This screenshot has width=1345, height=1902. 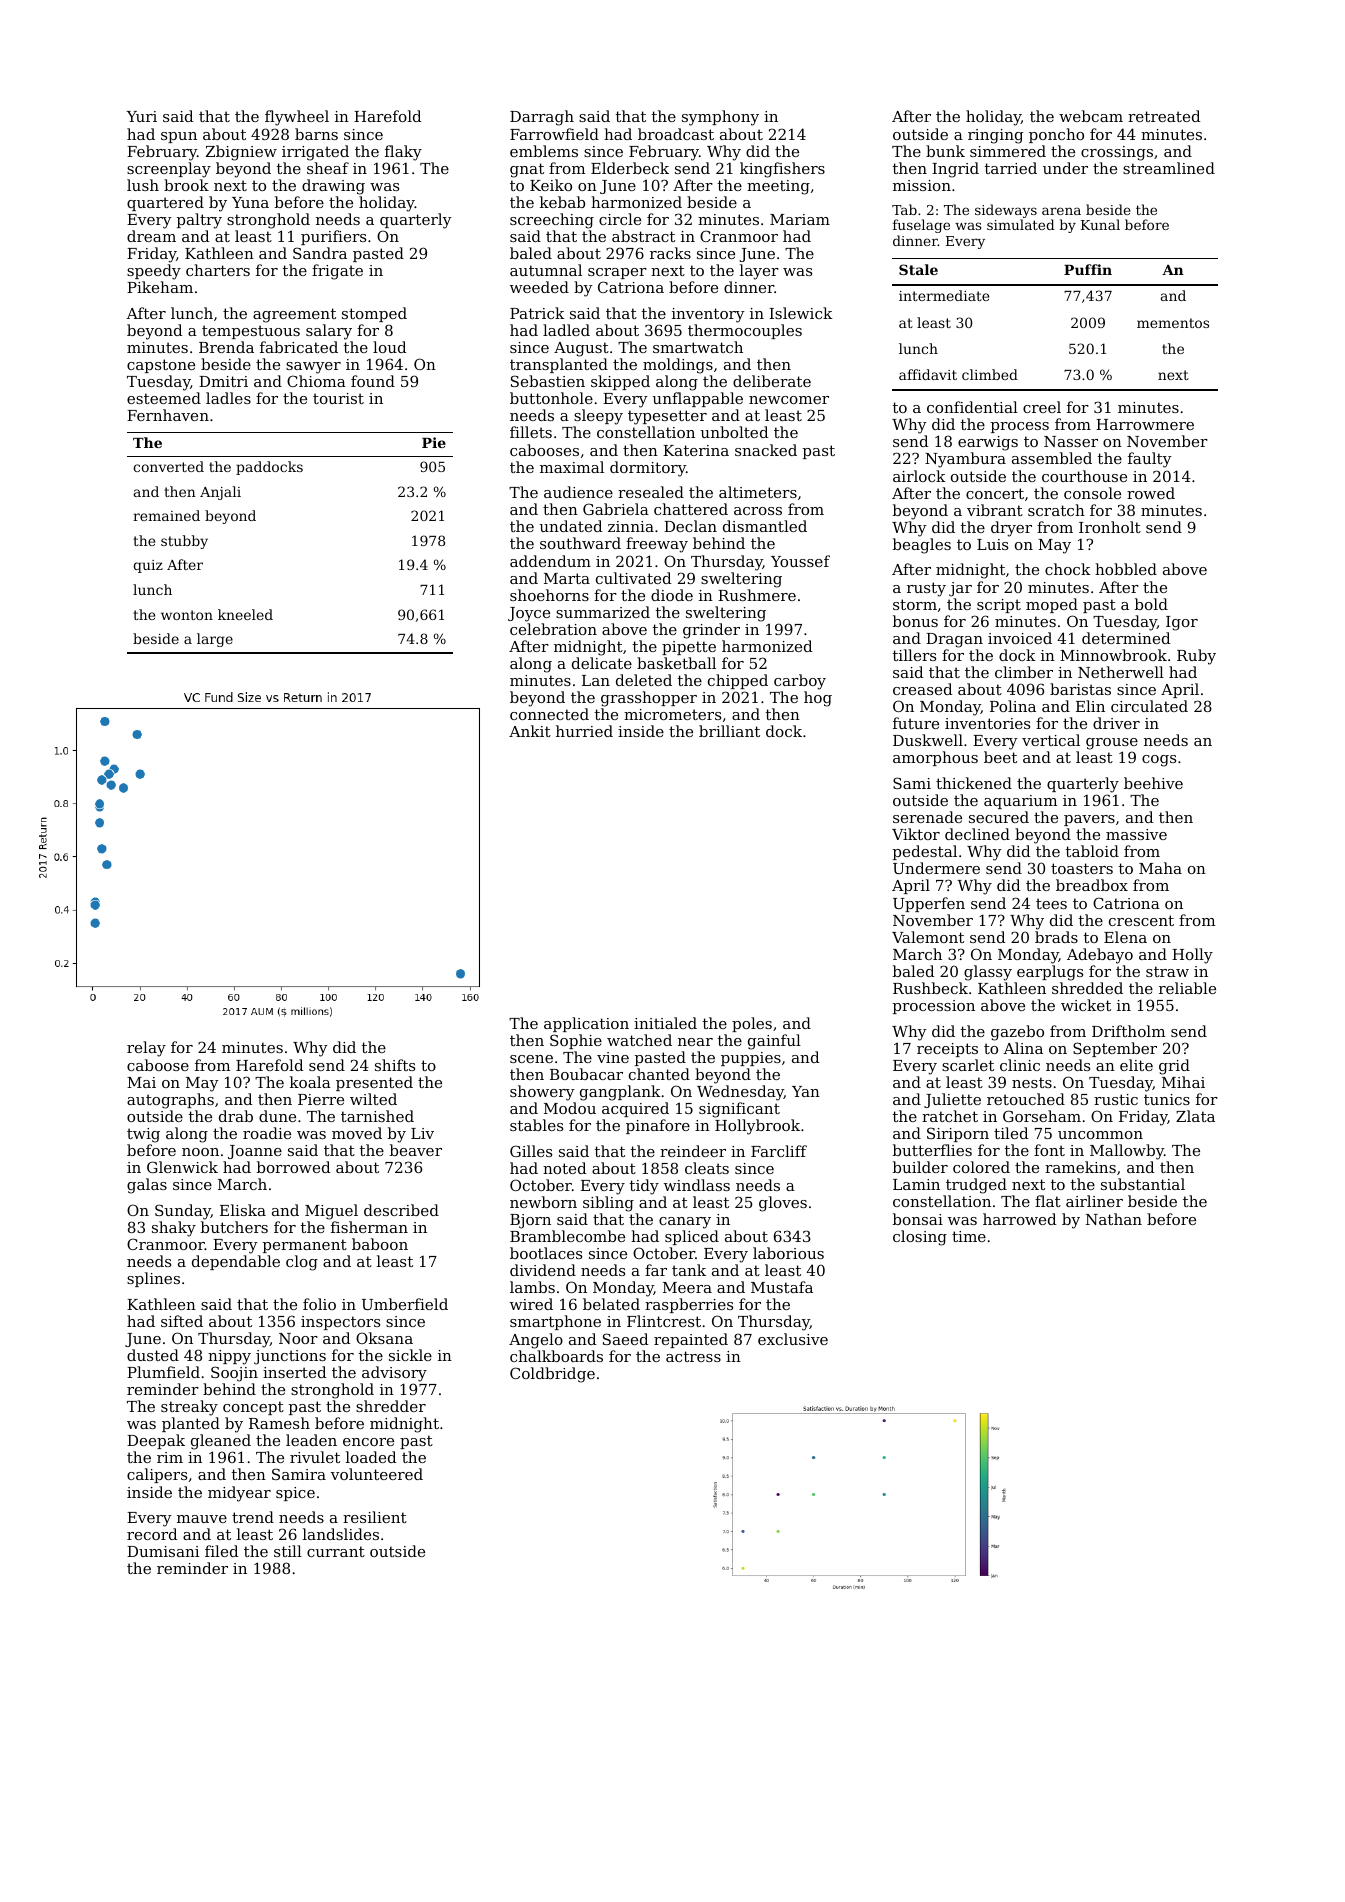 What do you see at coordinates (542, 118) in the screenshot?
I see `Darragh` at bounding box center [542, 118].
